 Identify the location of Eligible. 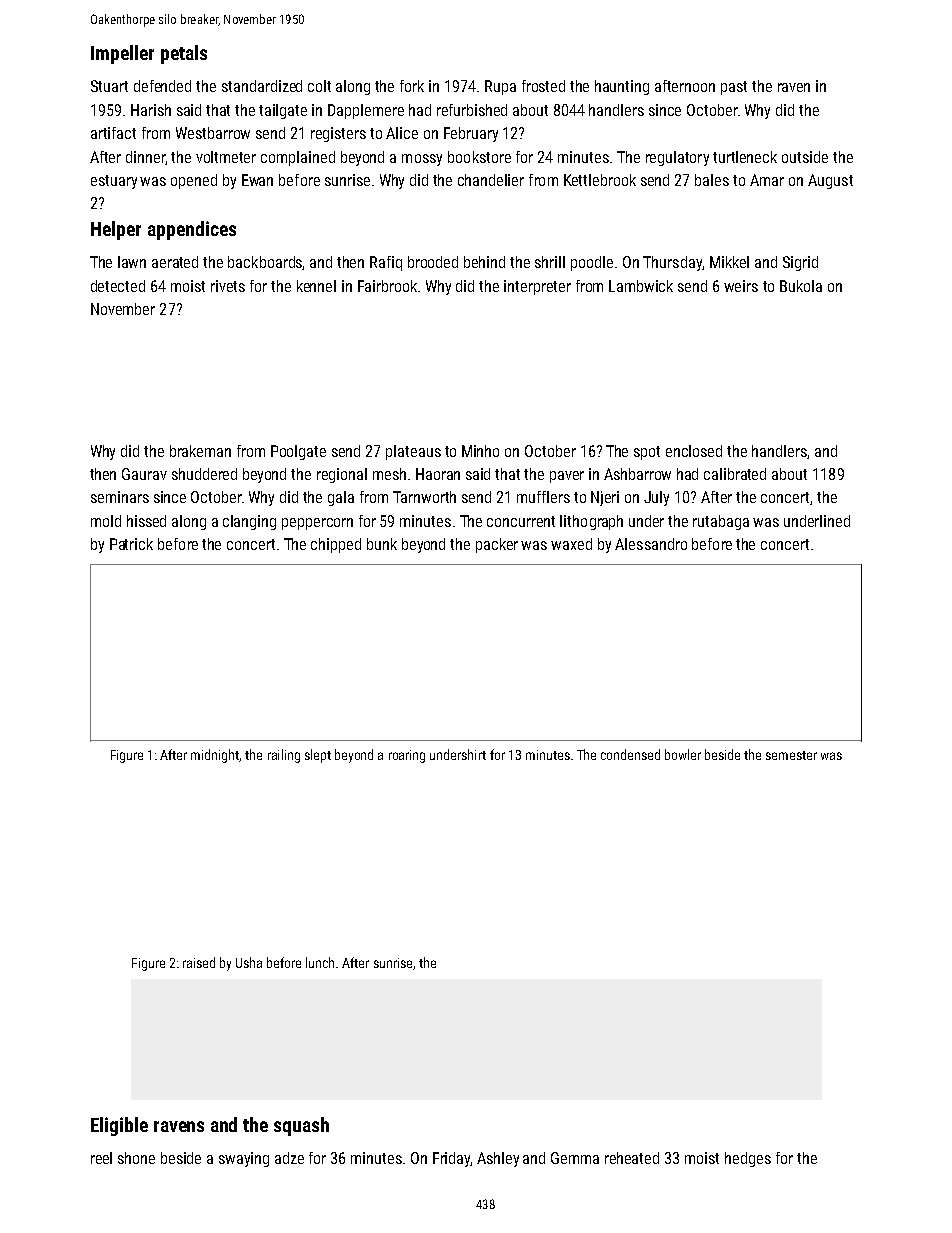
(119, 1126).
